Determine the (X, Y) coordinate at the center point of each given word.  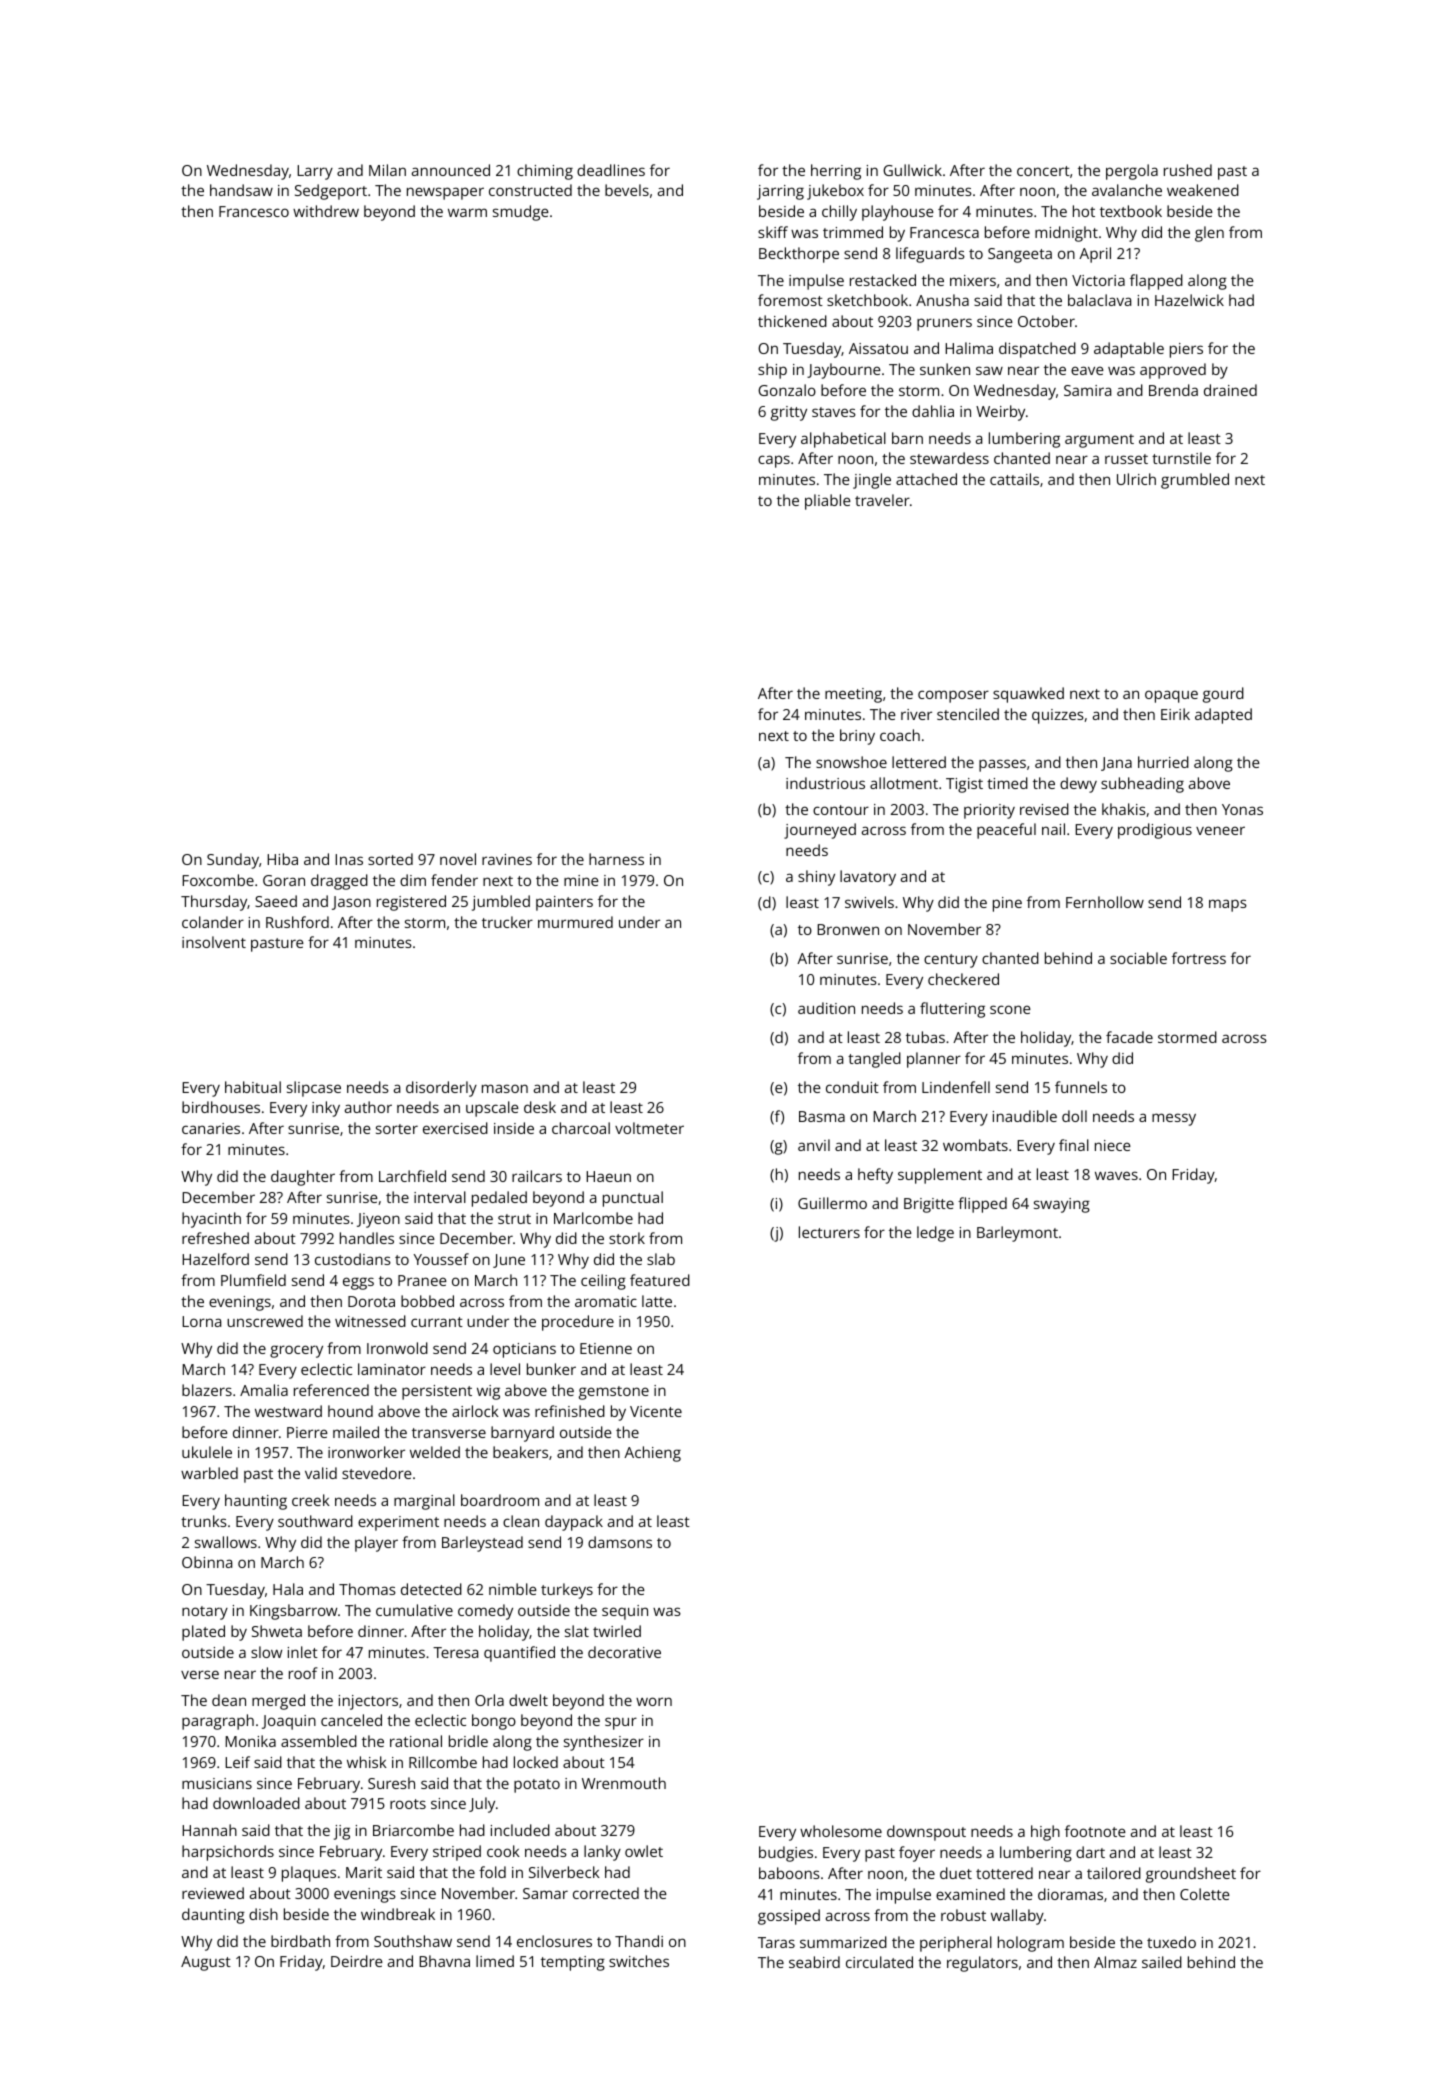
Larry (315, 172)
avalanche (1127, 190)
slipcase (314, 1089)
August (206, 1963)
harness (616, 859)
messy (1174, 1119)
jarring (780, 192)
